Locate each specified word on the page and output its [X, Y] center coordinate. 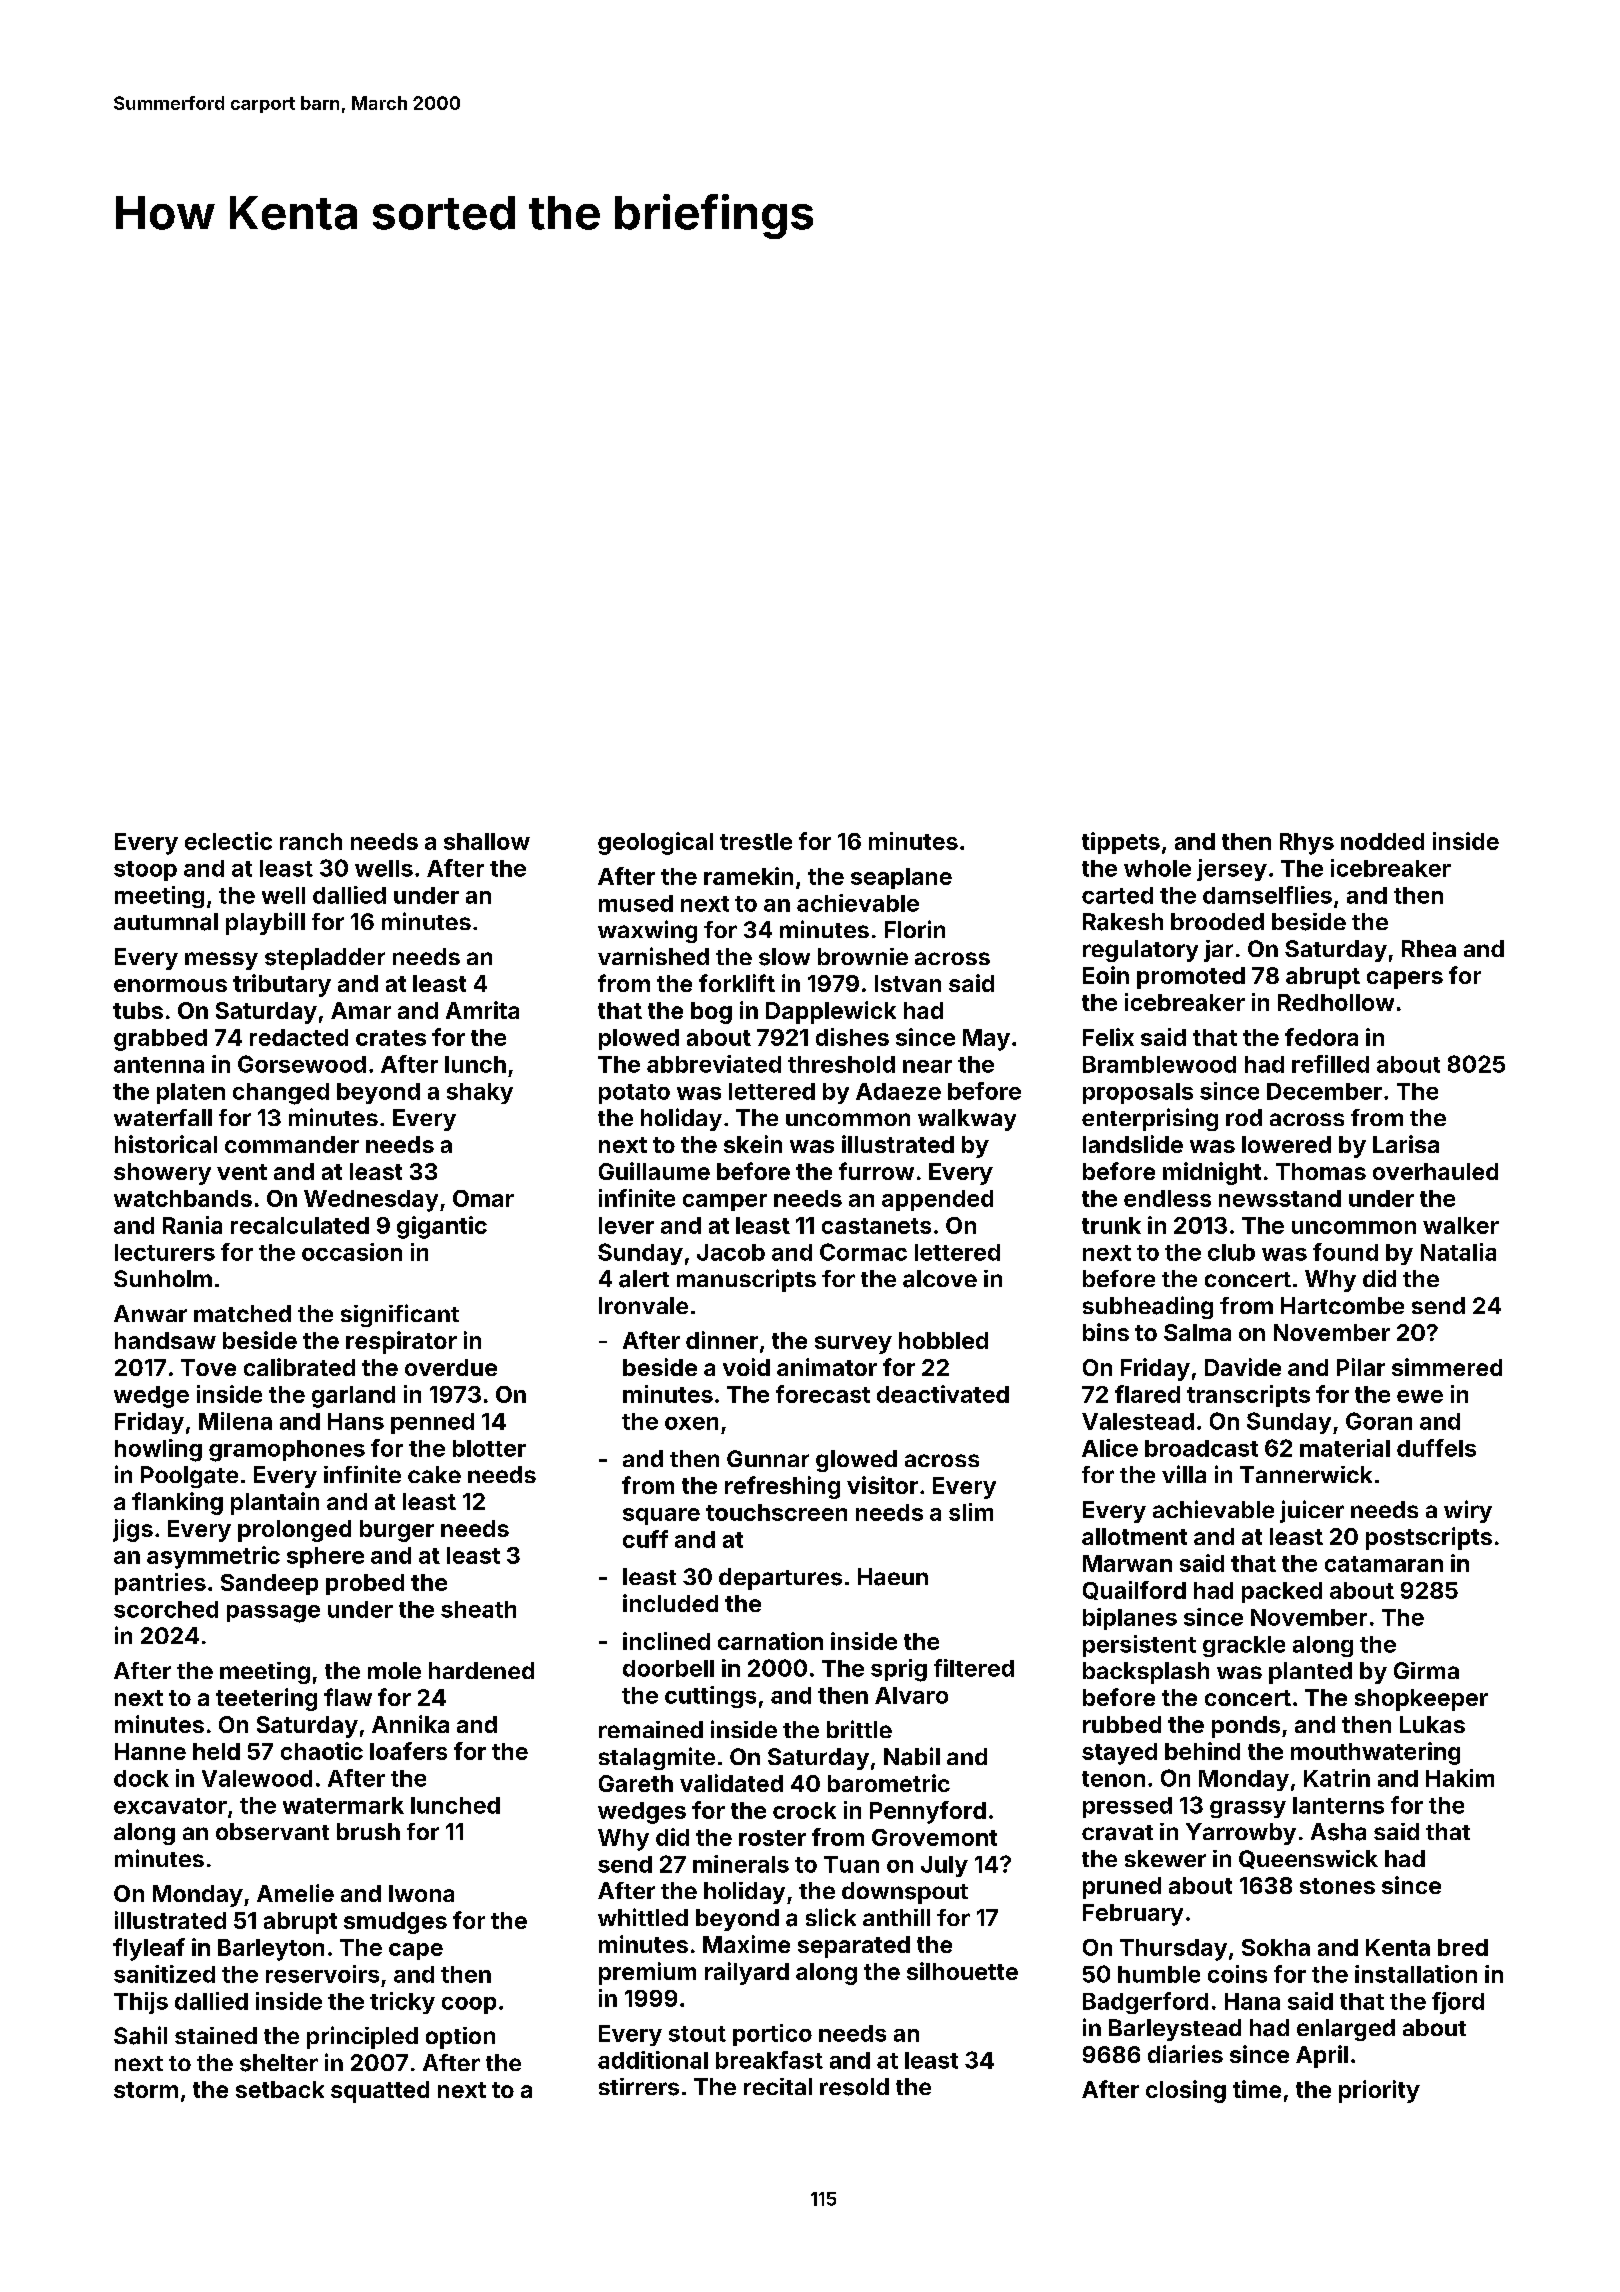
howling [158, 1450]
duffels [1436, 1448]
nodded [1382, 841]
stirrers [639, 2087]
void [746, 1367]
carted [1117, 895]
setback [280, 2089]
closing [1186, 2091]
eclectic [228, 841]
